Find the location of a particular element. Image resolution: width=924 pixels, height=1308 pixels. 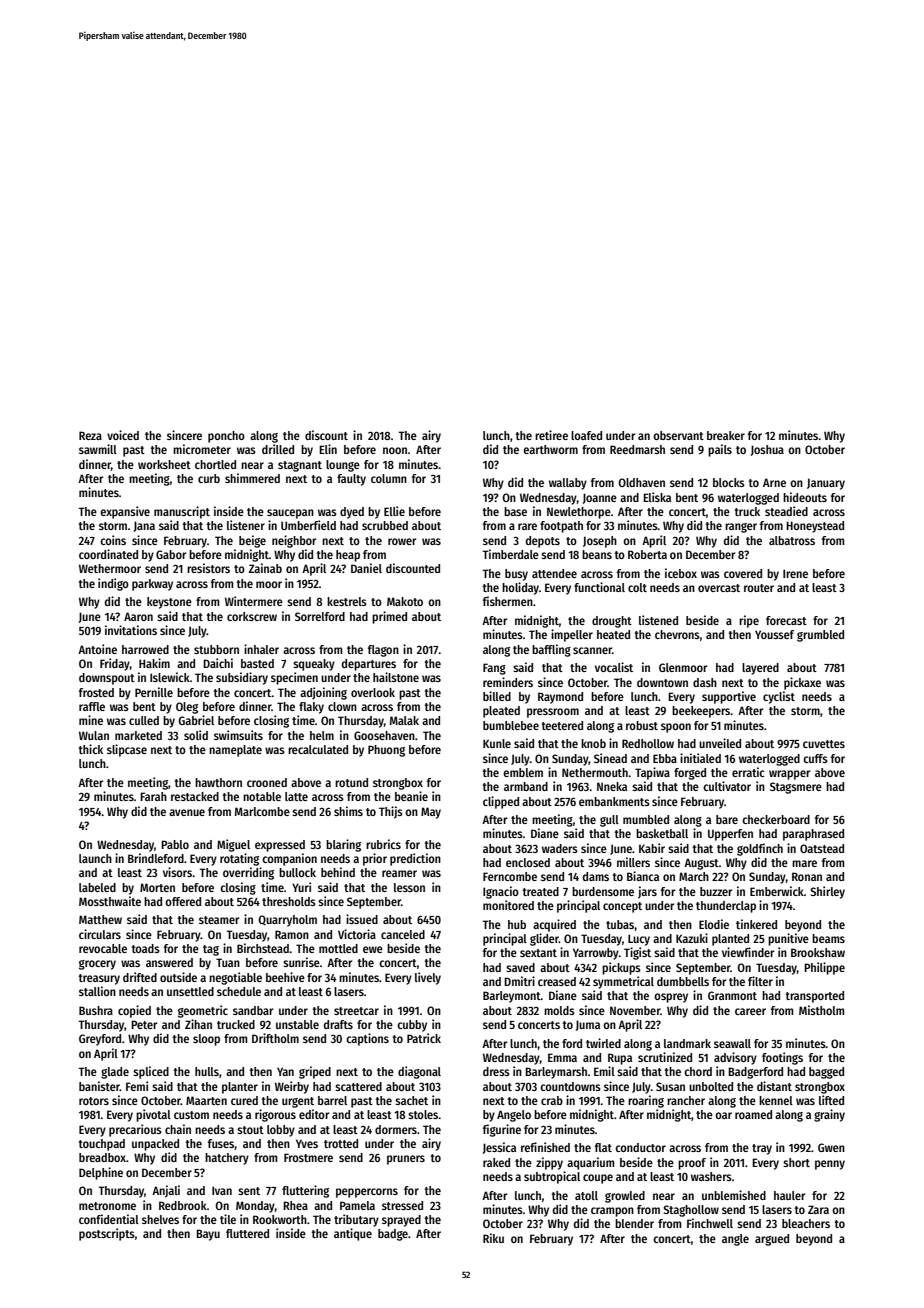

Bianca is located at coordinates (643, 876).
